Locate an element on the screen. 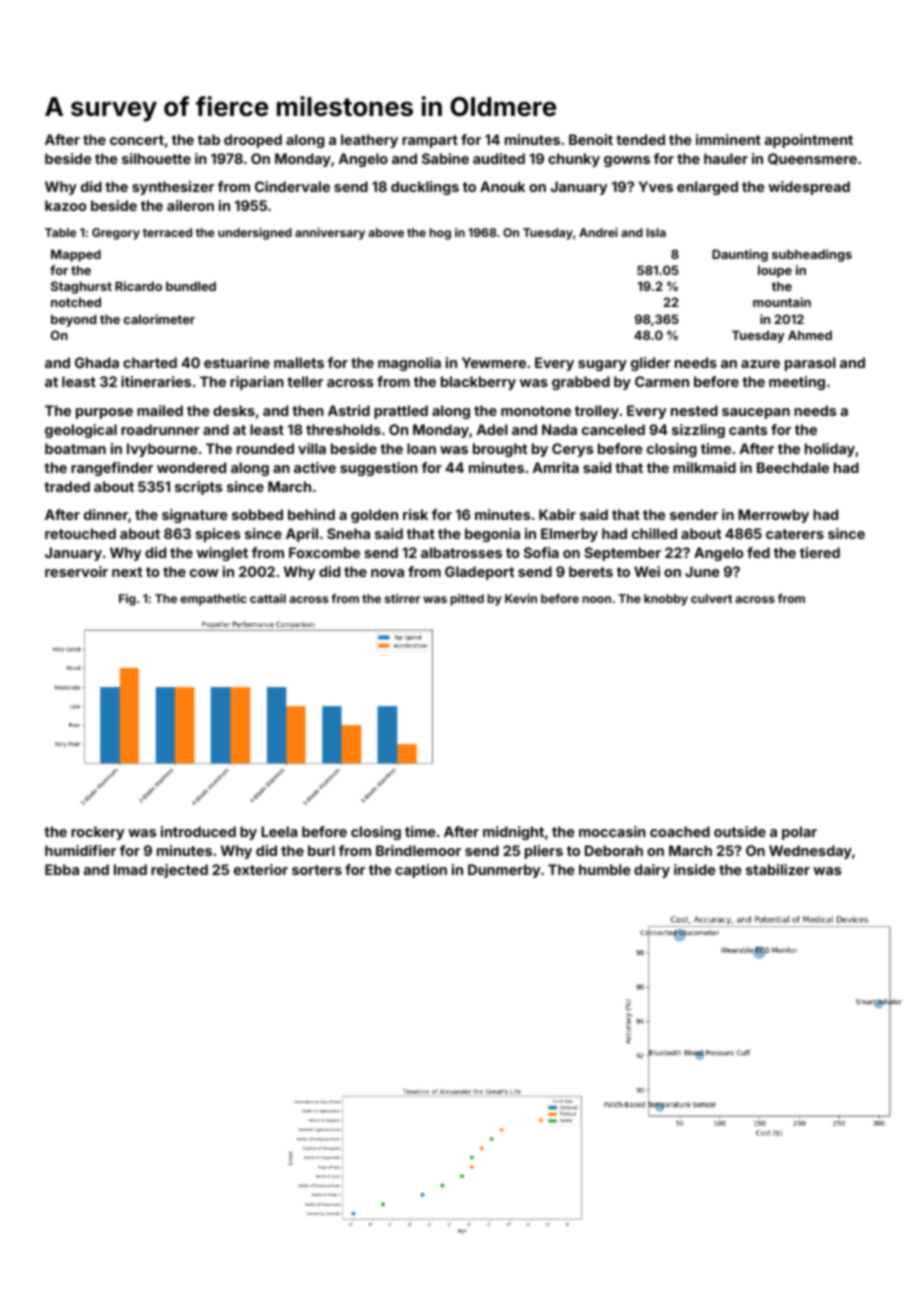 This screenshot has height=1308, width=924. Kabir is located at coordinates (557, 514).
